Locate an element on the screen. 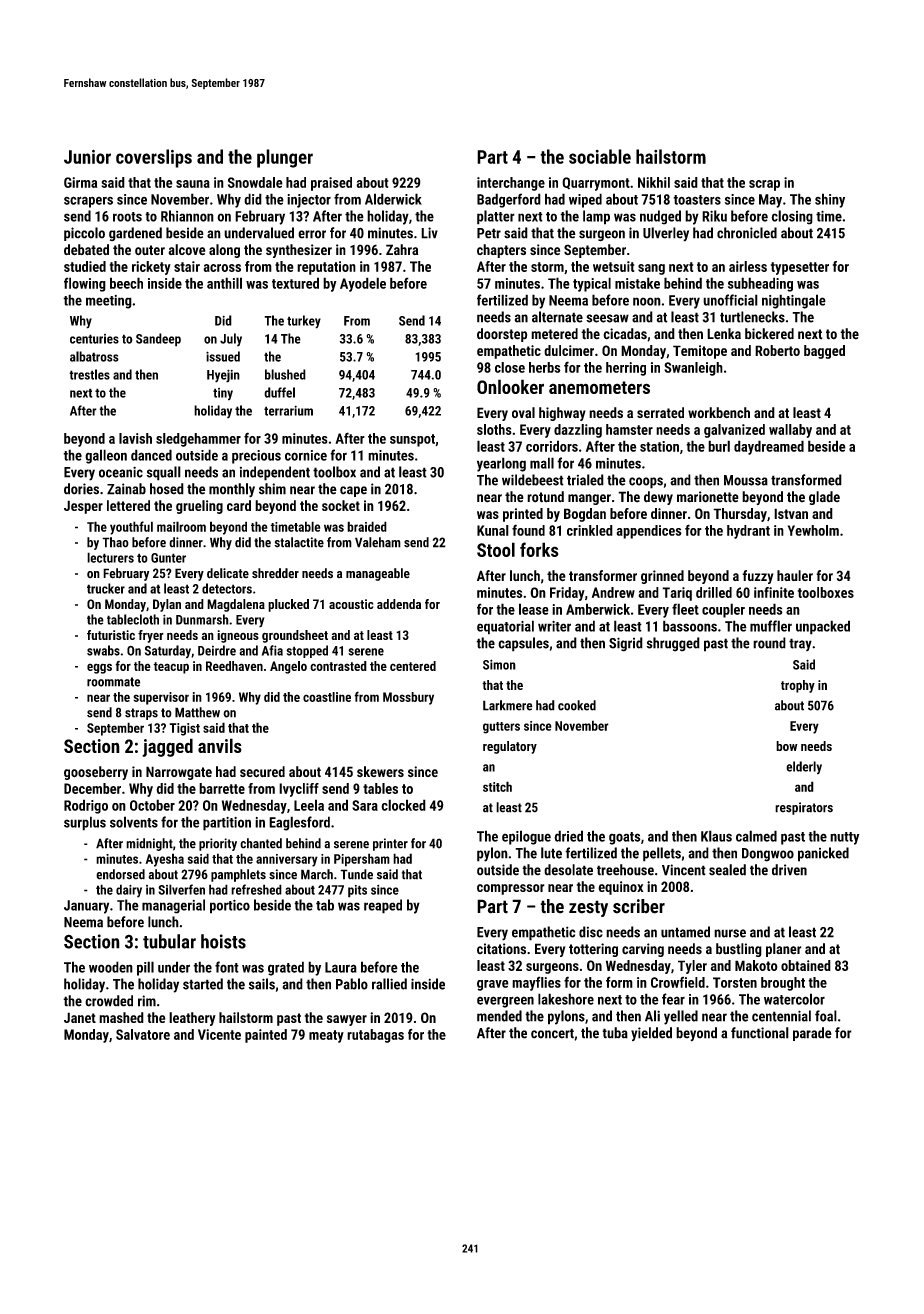 The image size is (924, 1314). Nikhil is located at coordinates (654, 182).
